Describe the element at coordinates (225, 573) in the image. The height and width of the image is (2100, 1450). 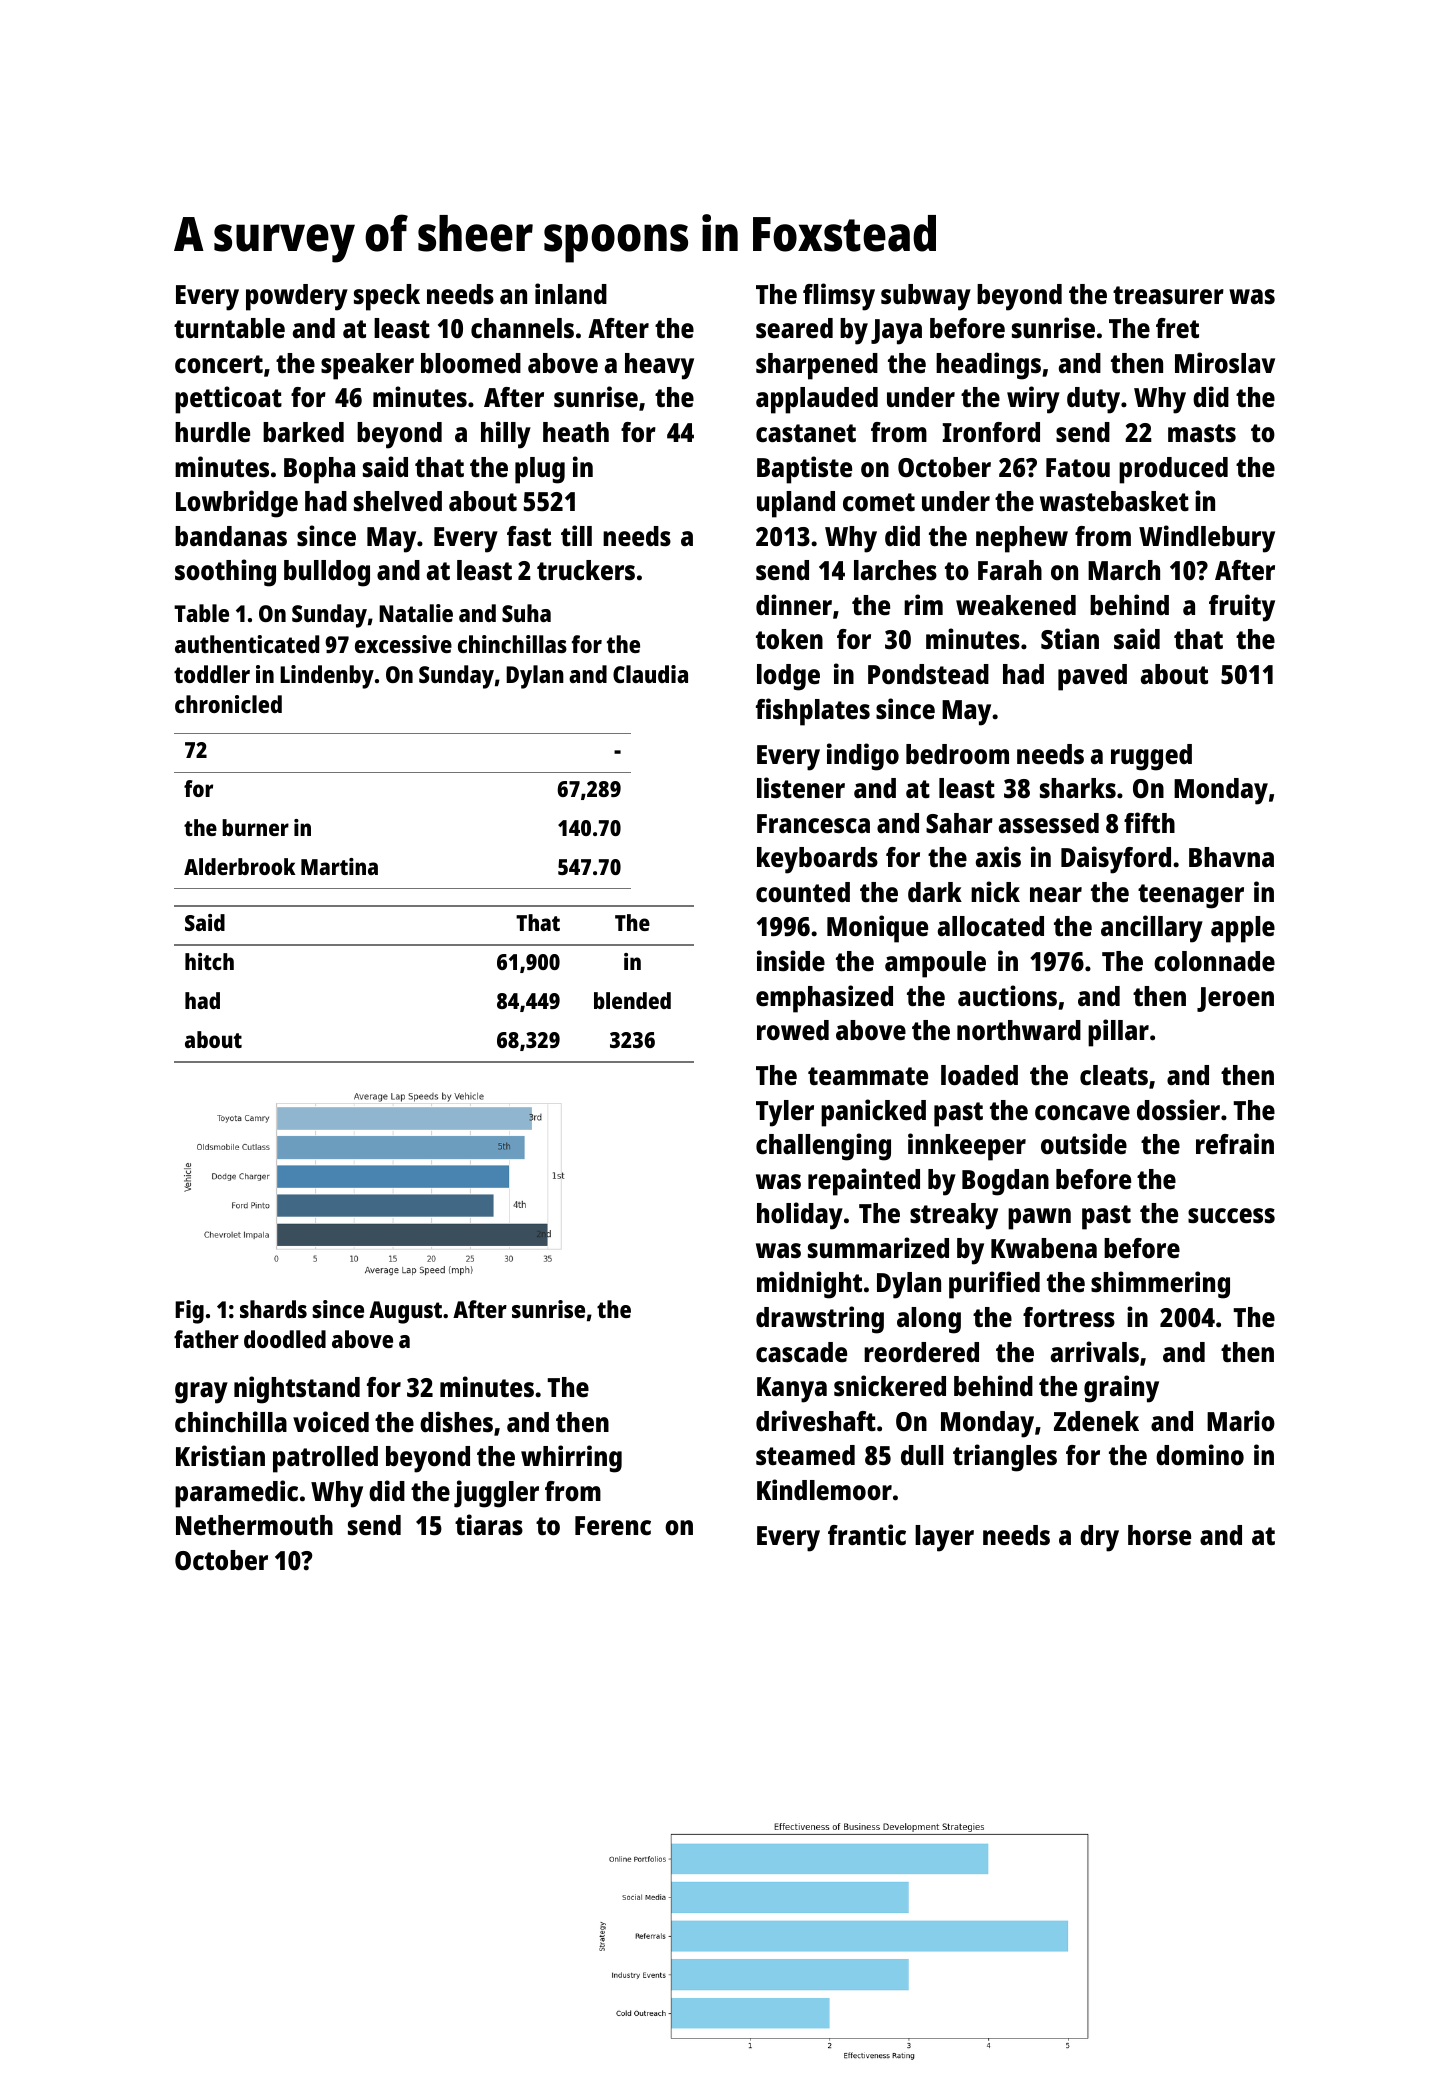
I see `soothing` at that location.
